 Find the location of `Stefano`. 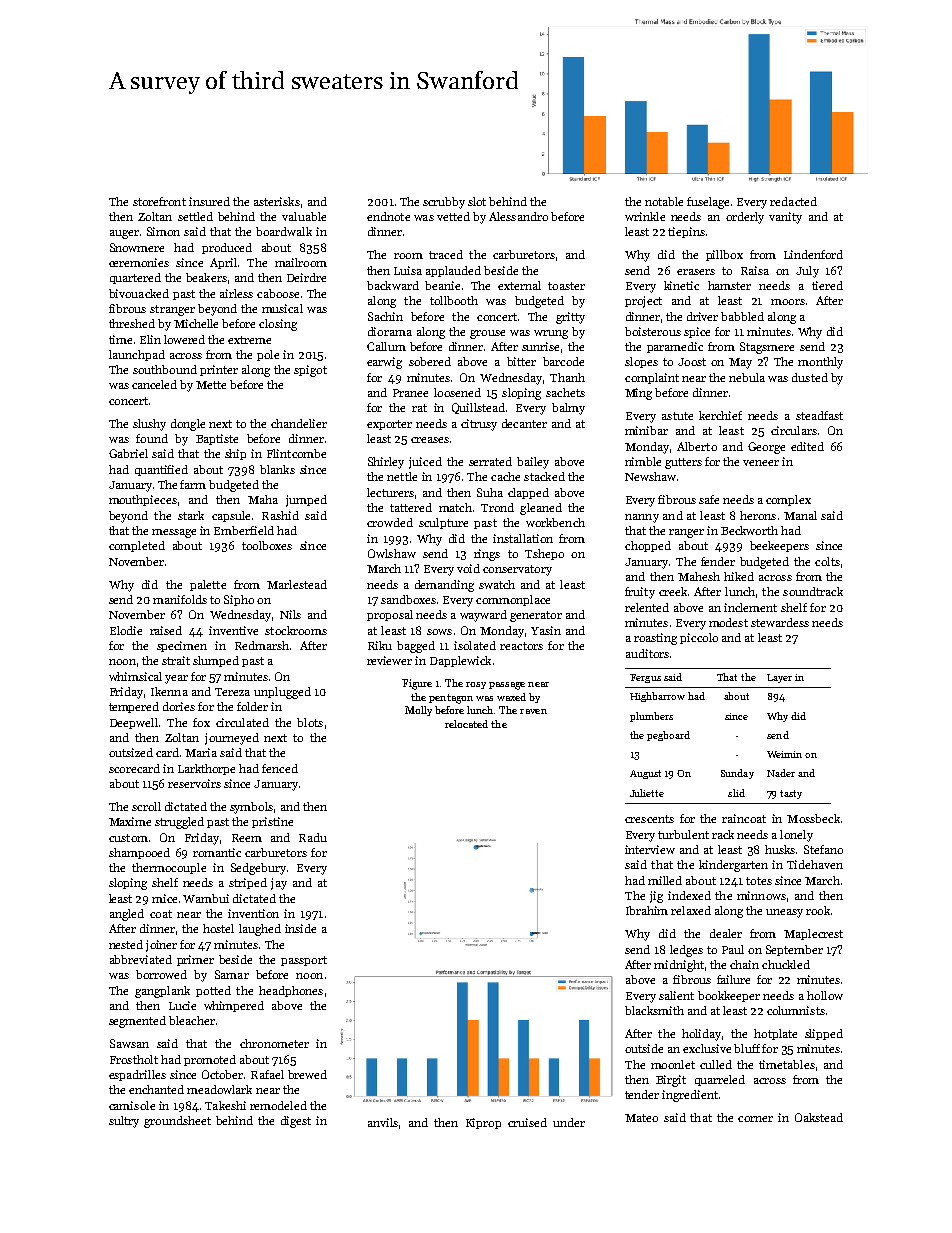

Stefano is located at coordinates (823, 849).
